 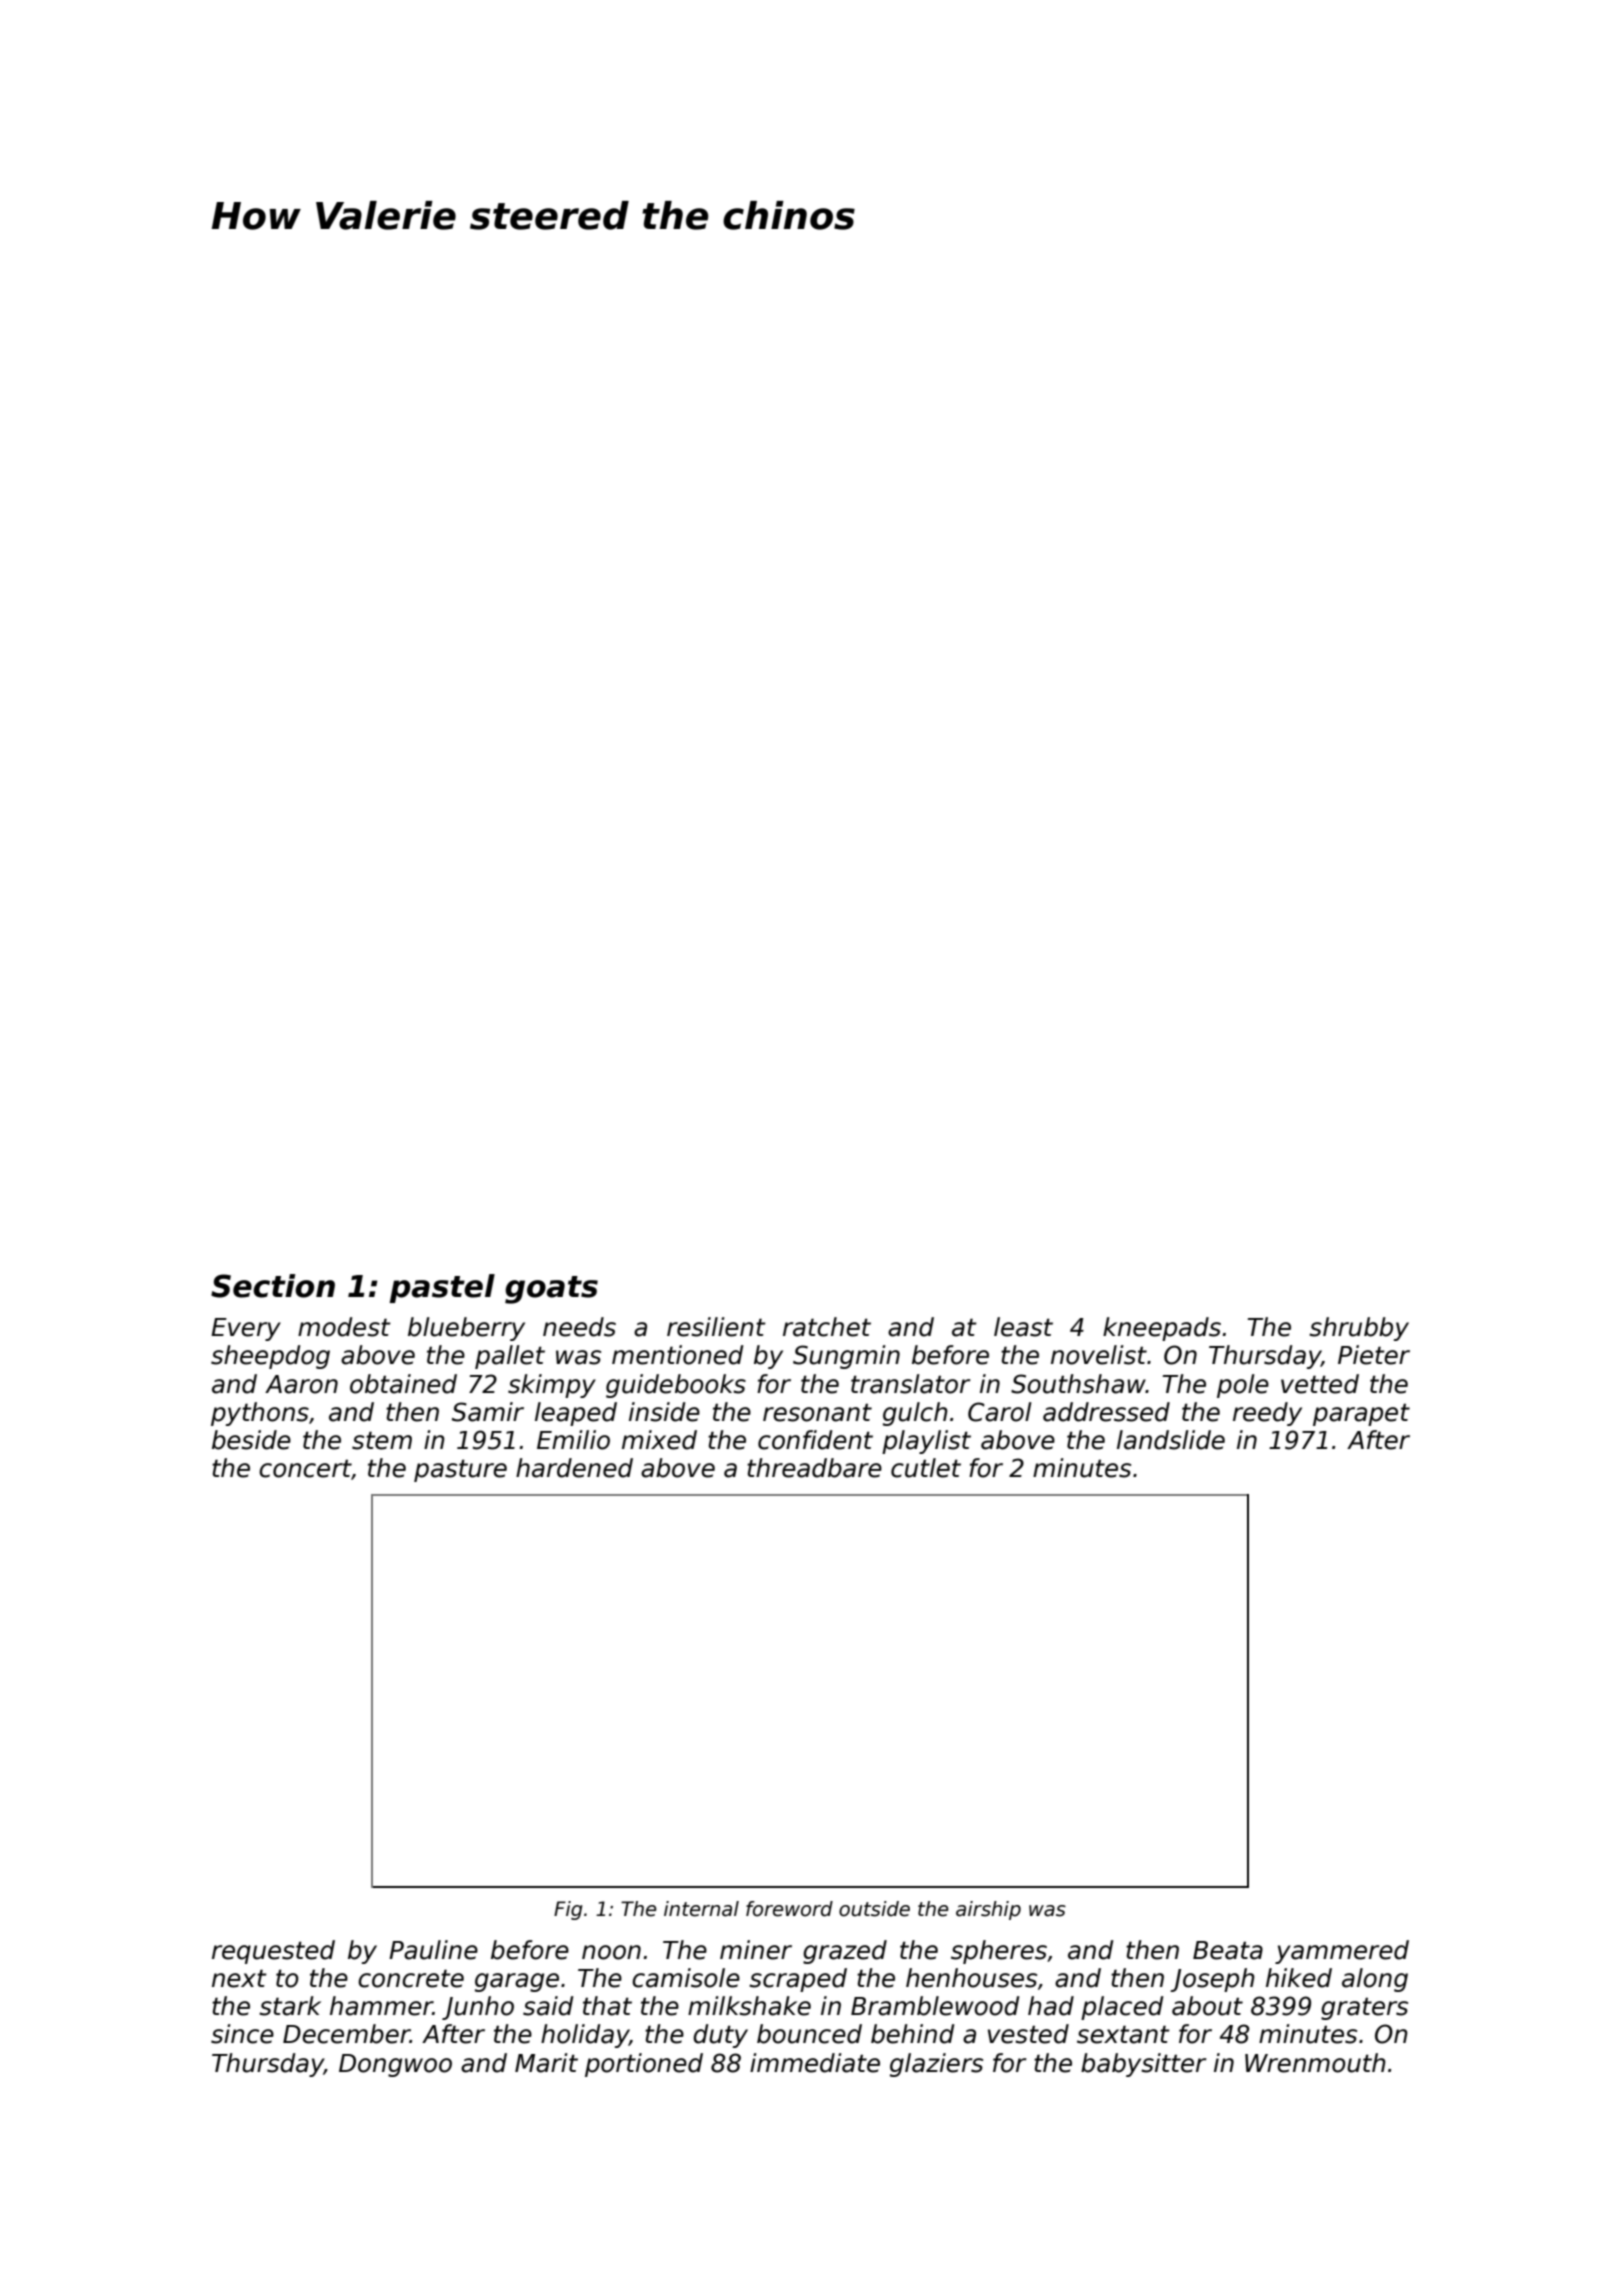 What do you see at coordinates (936, 2065) in the screenshot?
I see `glaziers` at bounding box center [936, 2065].
